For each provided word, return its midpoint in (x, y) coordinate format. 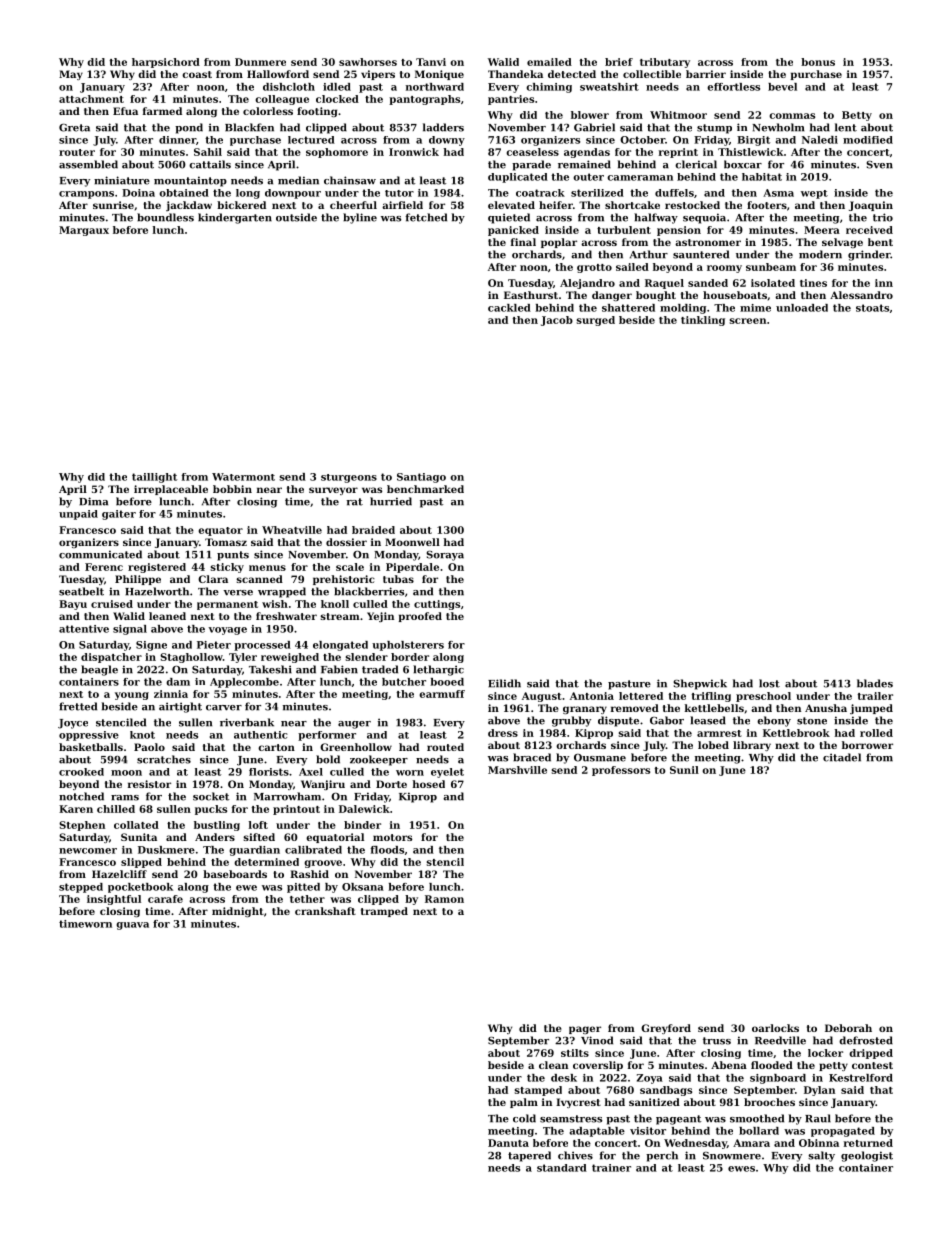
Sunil (684, 770)
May (71, 75)
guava (132, 926)
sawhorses (368, 62)
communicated (100, 554)
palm (524, 1103)
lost (769, 683)
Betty (857, 116)
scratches (164, 759)
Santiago (421, 478)
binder (362, 825)
